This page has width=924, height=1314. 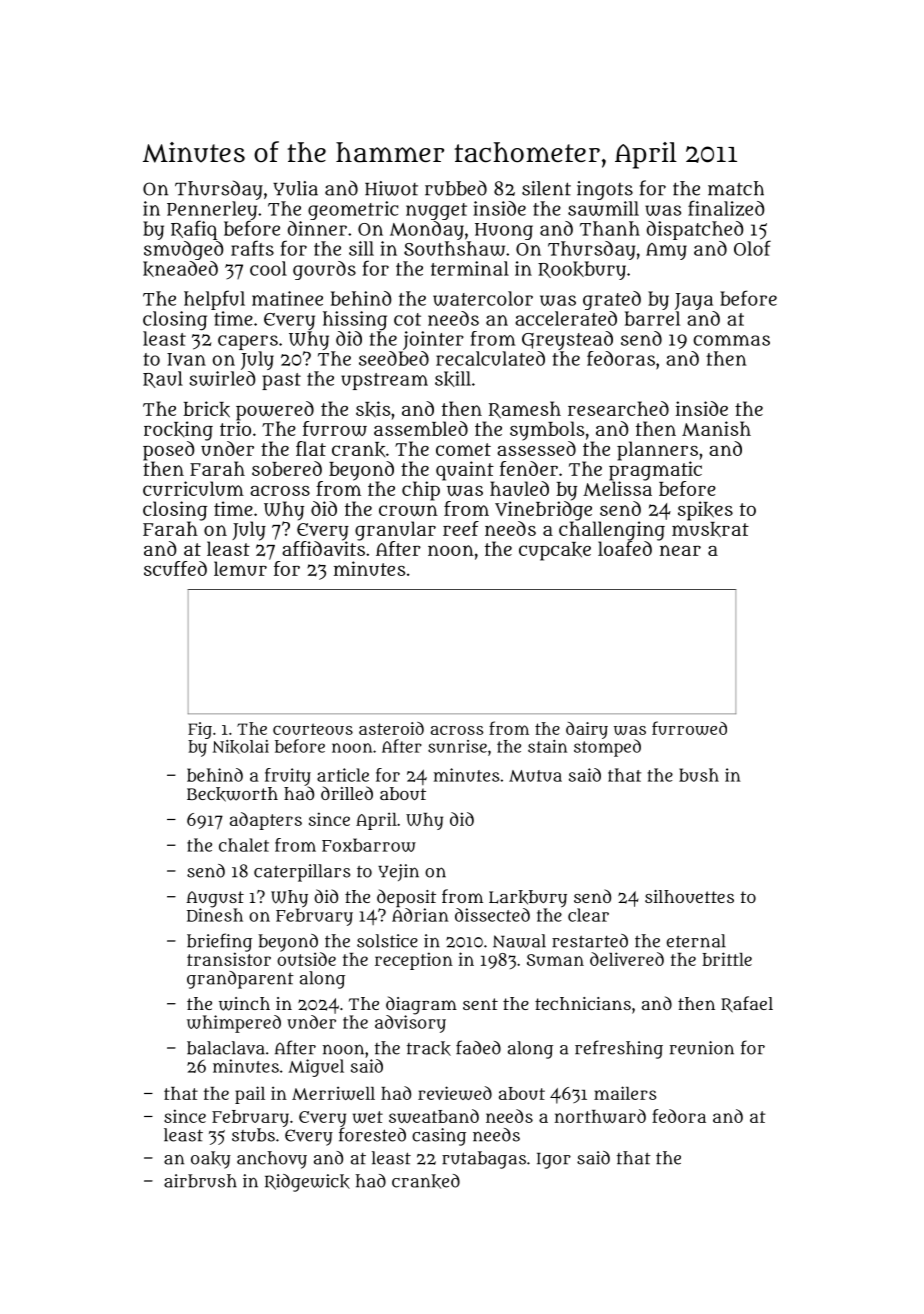 I want to click on Dinesh, so click(x=215, y=915).
